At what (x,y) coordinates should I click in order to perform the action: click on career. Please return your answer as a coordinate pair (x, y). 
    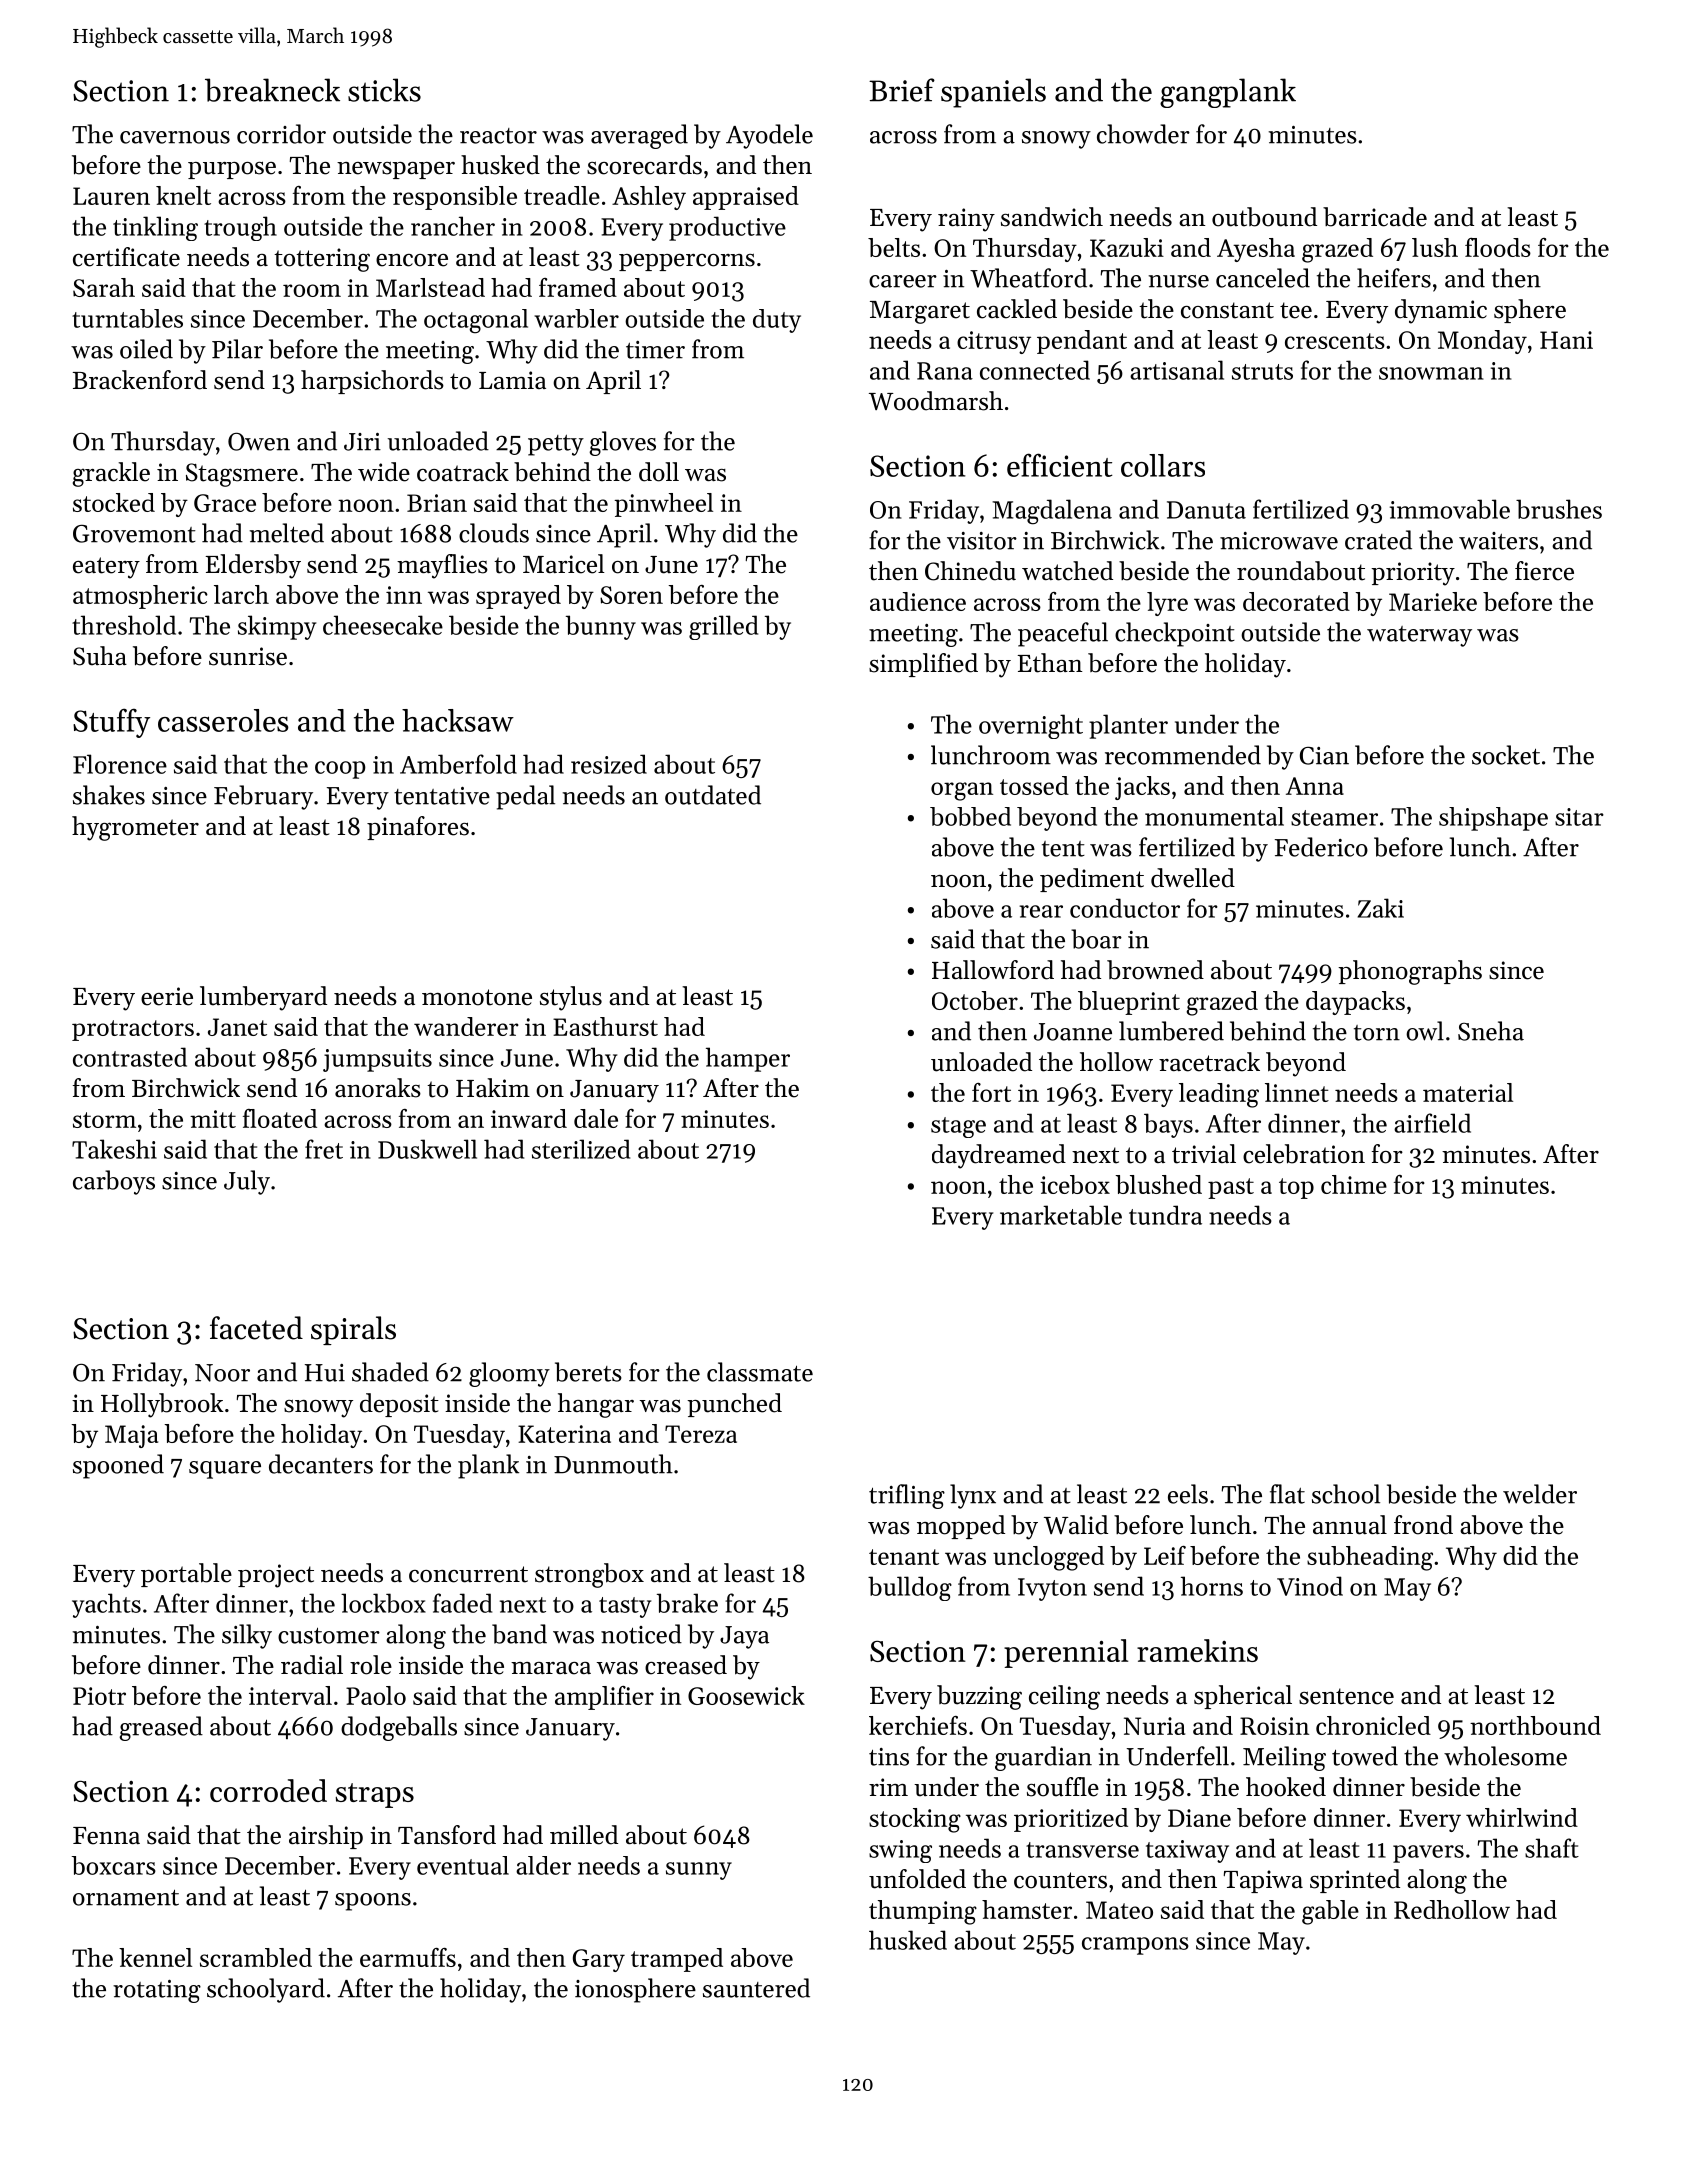
    Looking at the image, I should click on (903, 281).
